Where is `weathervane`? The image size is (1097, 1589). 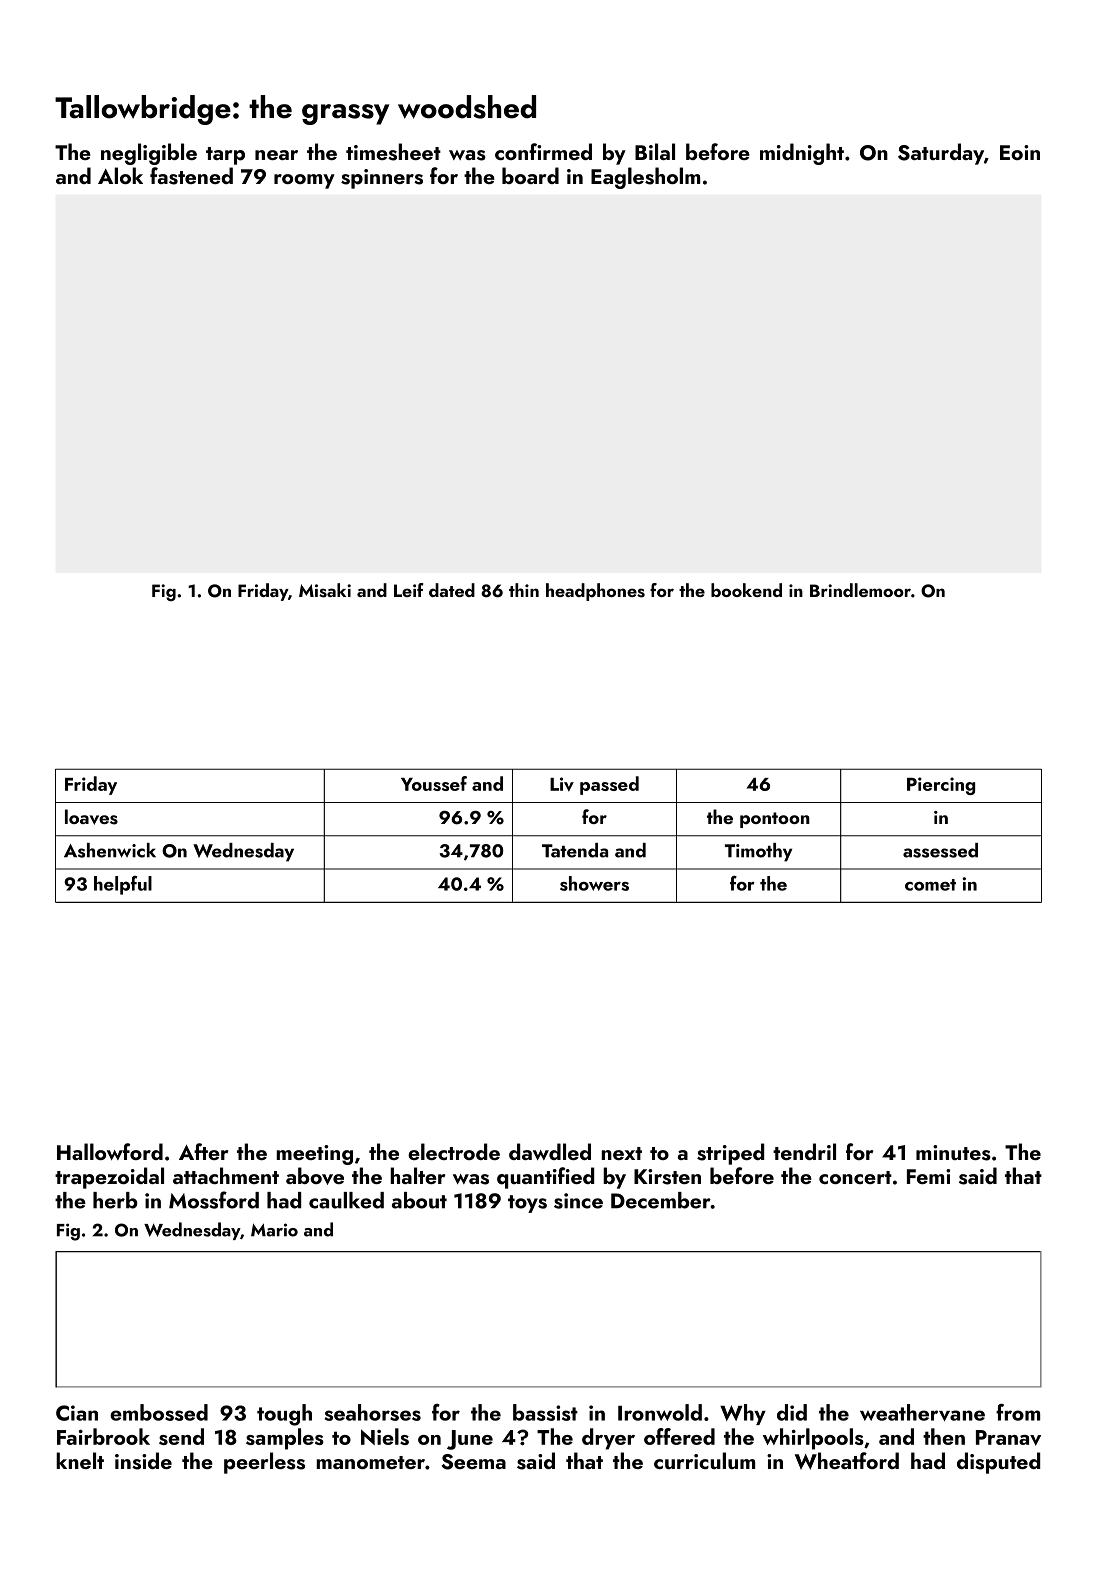 weathervane is located at coordinates (922, 1412).
